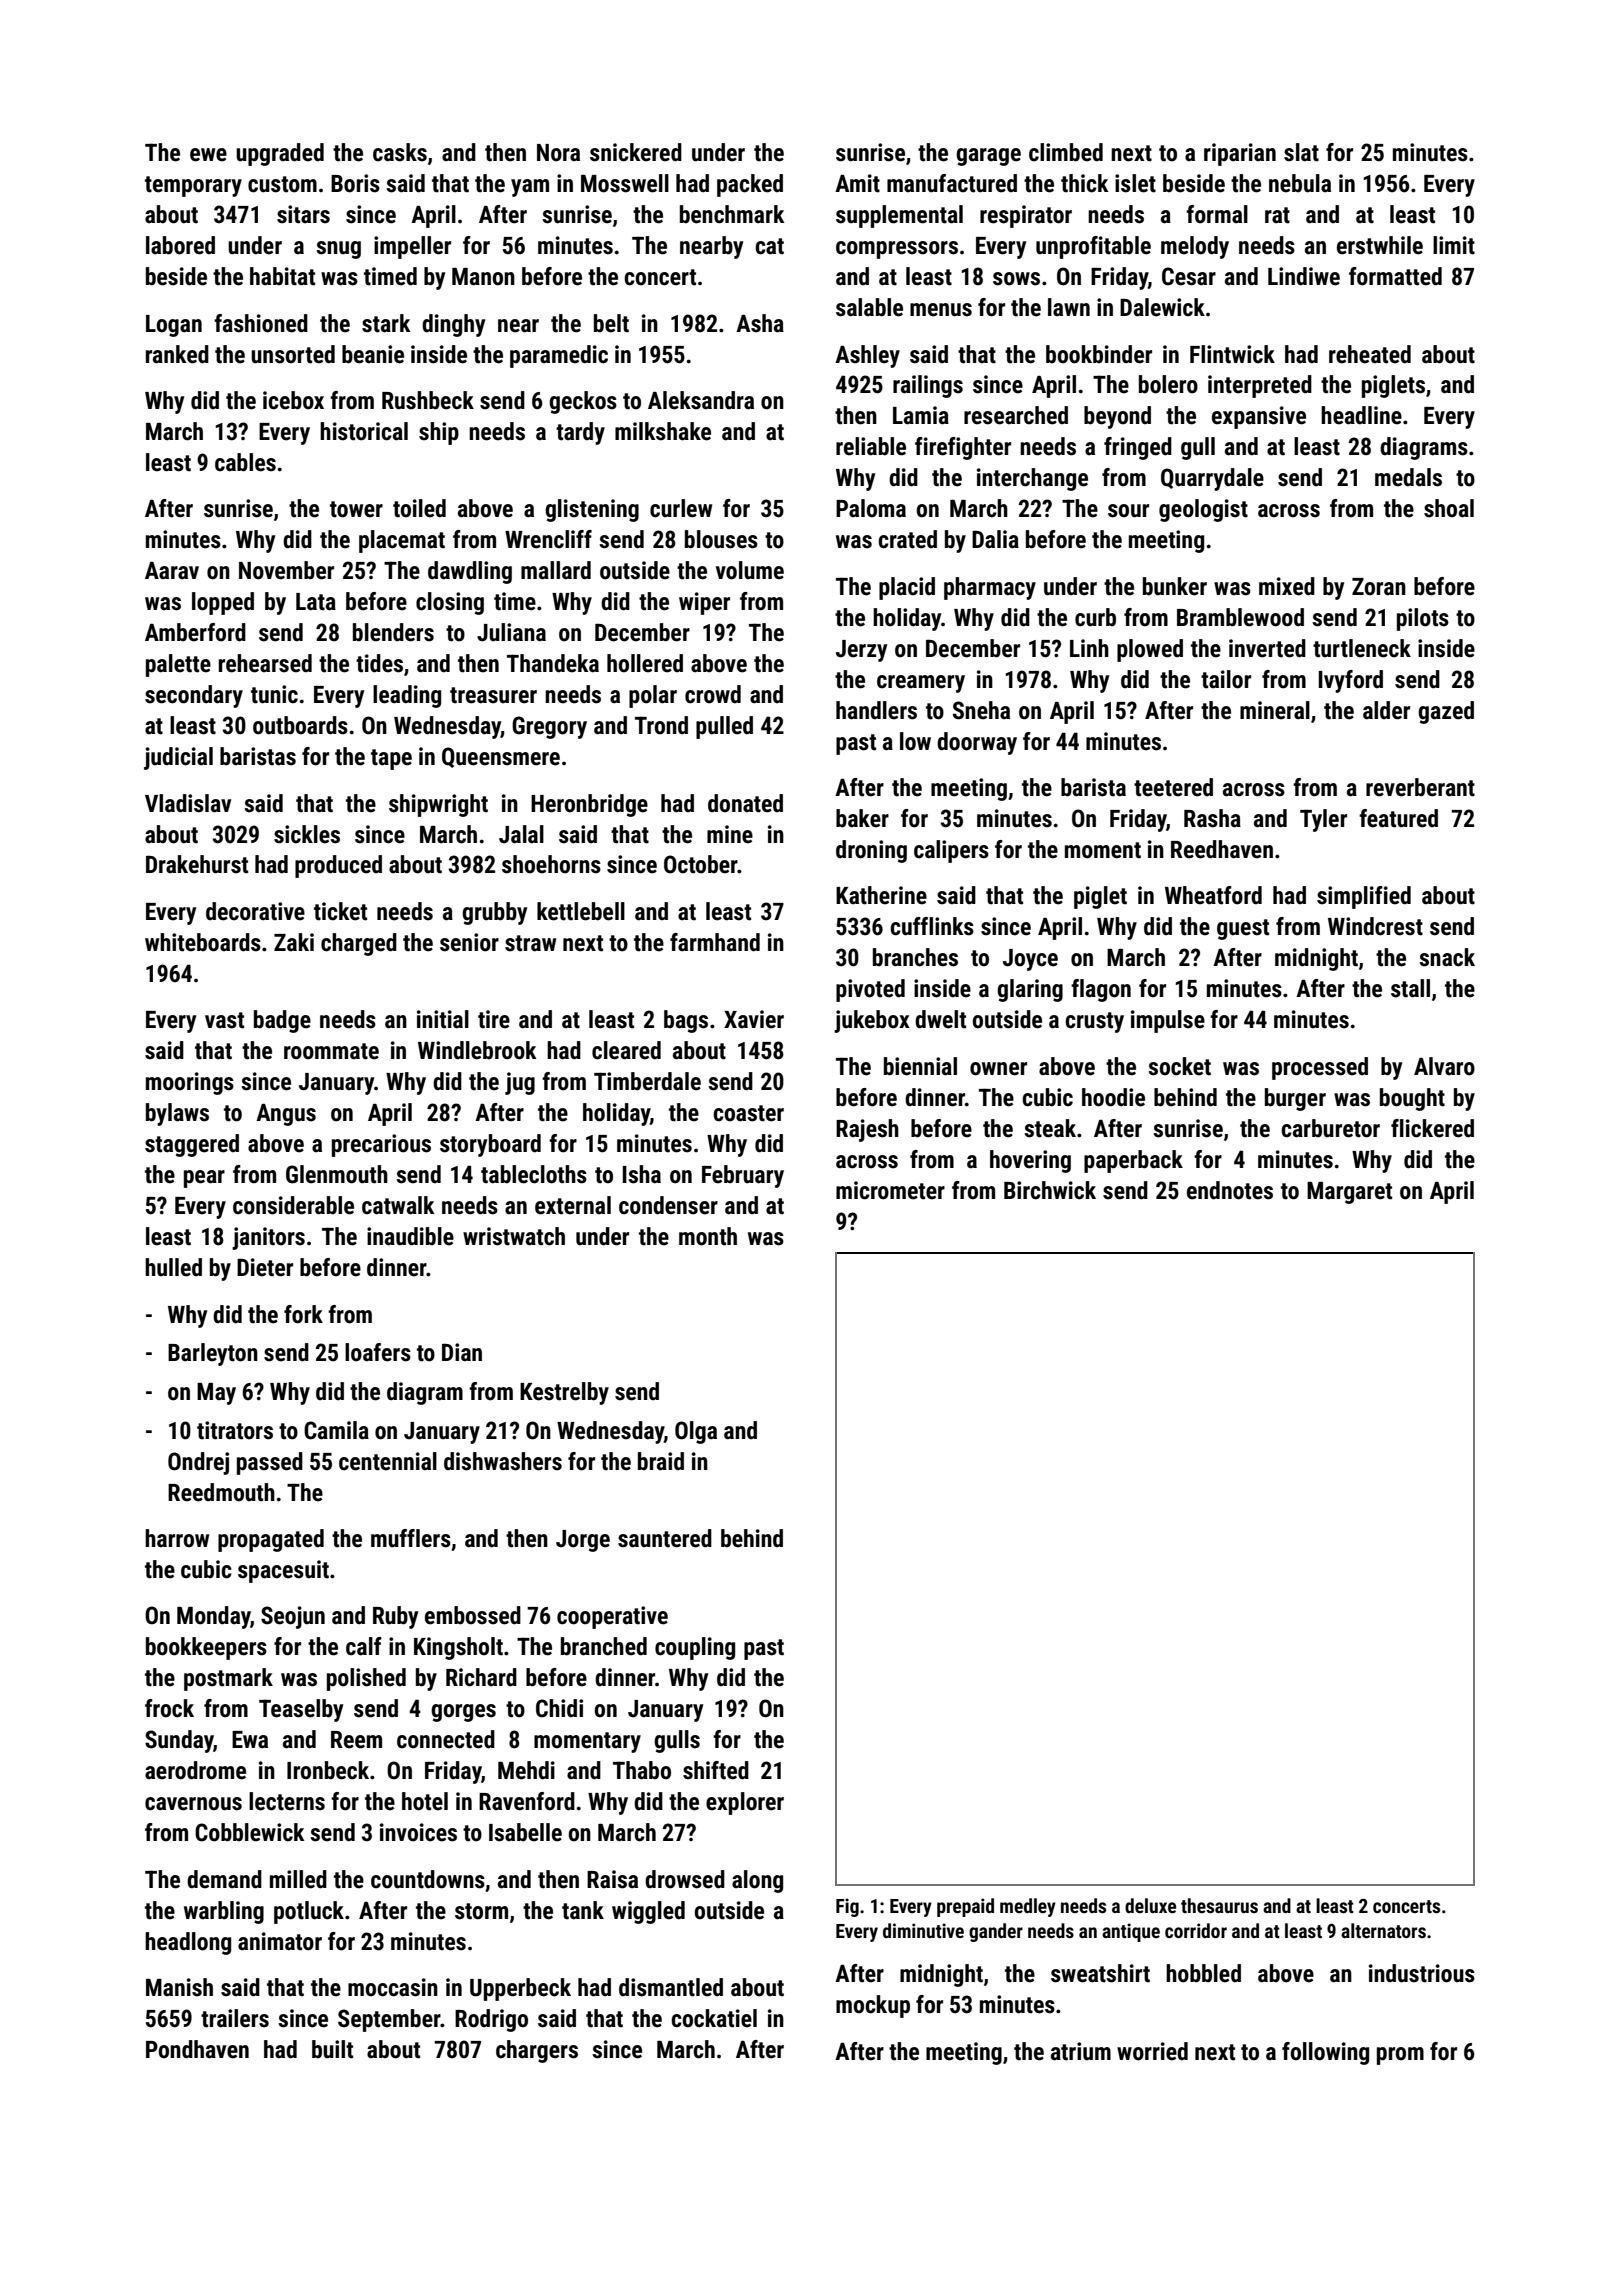 The width and height of the screenshot is (1620, 2292). What do you see at coordinates (221, 1492) in the screenshot?
I see `Reedmouth` at bounding box center [221, 1492].
